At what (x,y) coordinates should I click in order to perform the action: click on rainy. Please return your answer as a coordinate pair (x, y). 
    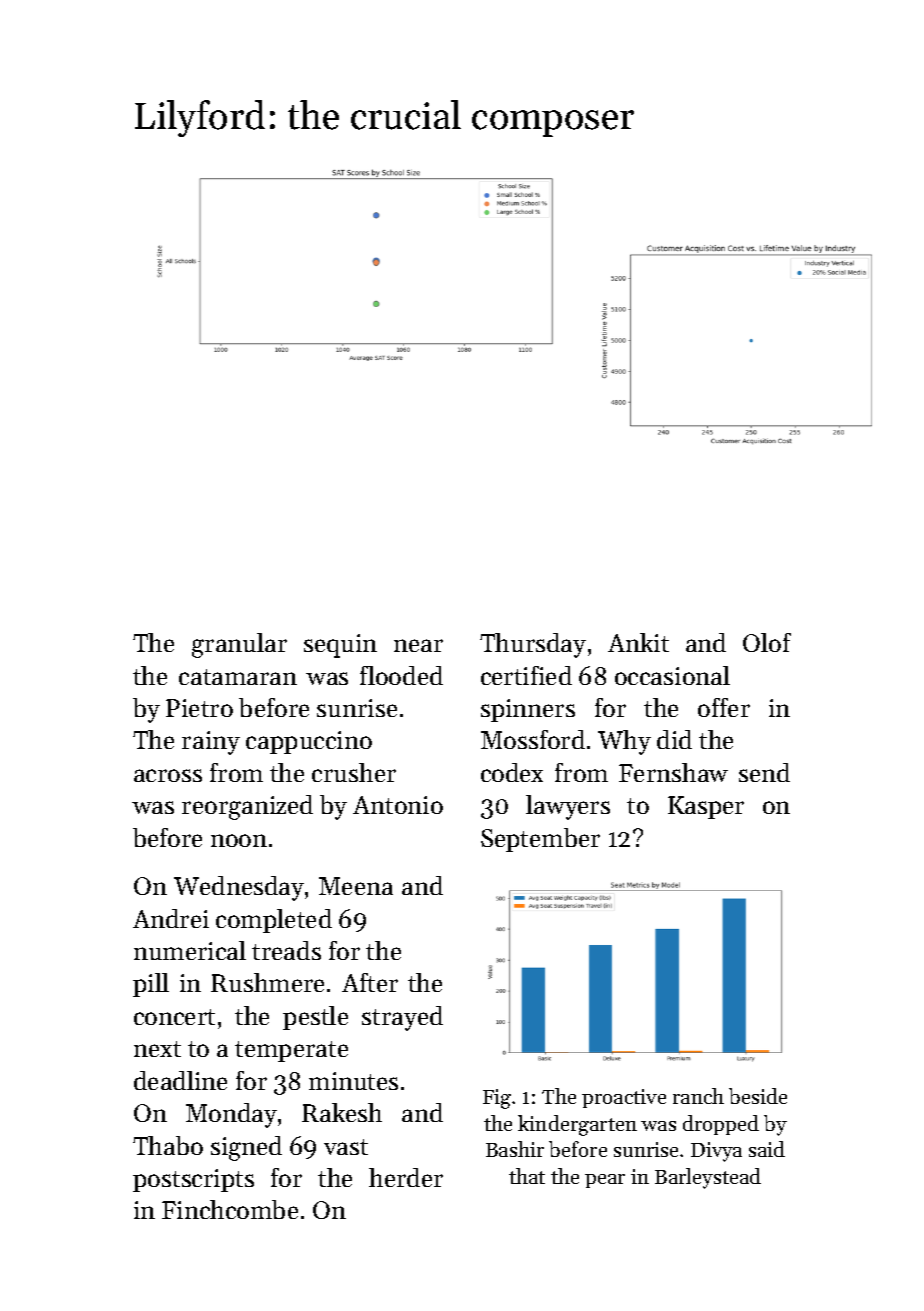
    Looking at the image, I should click on (211, 743).
